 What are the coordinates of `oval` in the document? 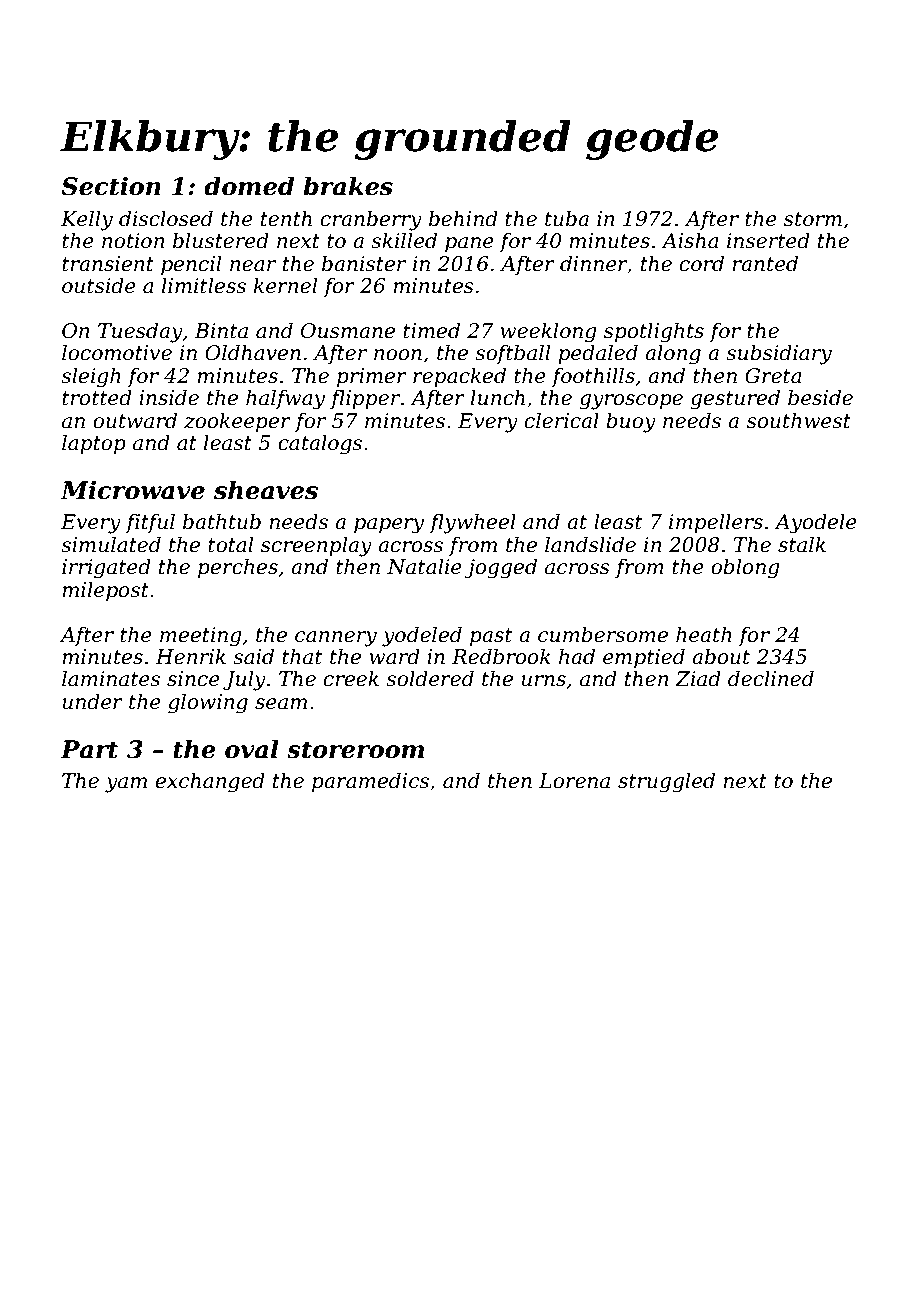 It's located at (252, 749).
